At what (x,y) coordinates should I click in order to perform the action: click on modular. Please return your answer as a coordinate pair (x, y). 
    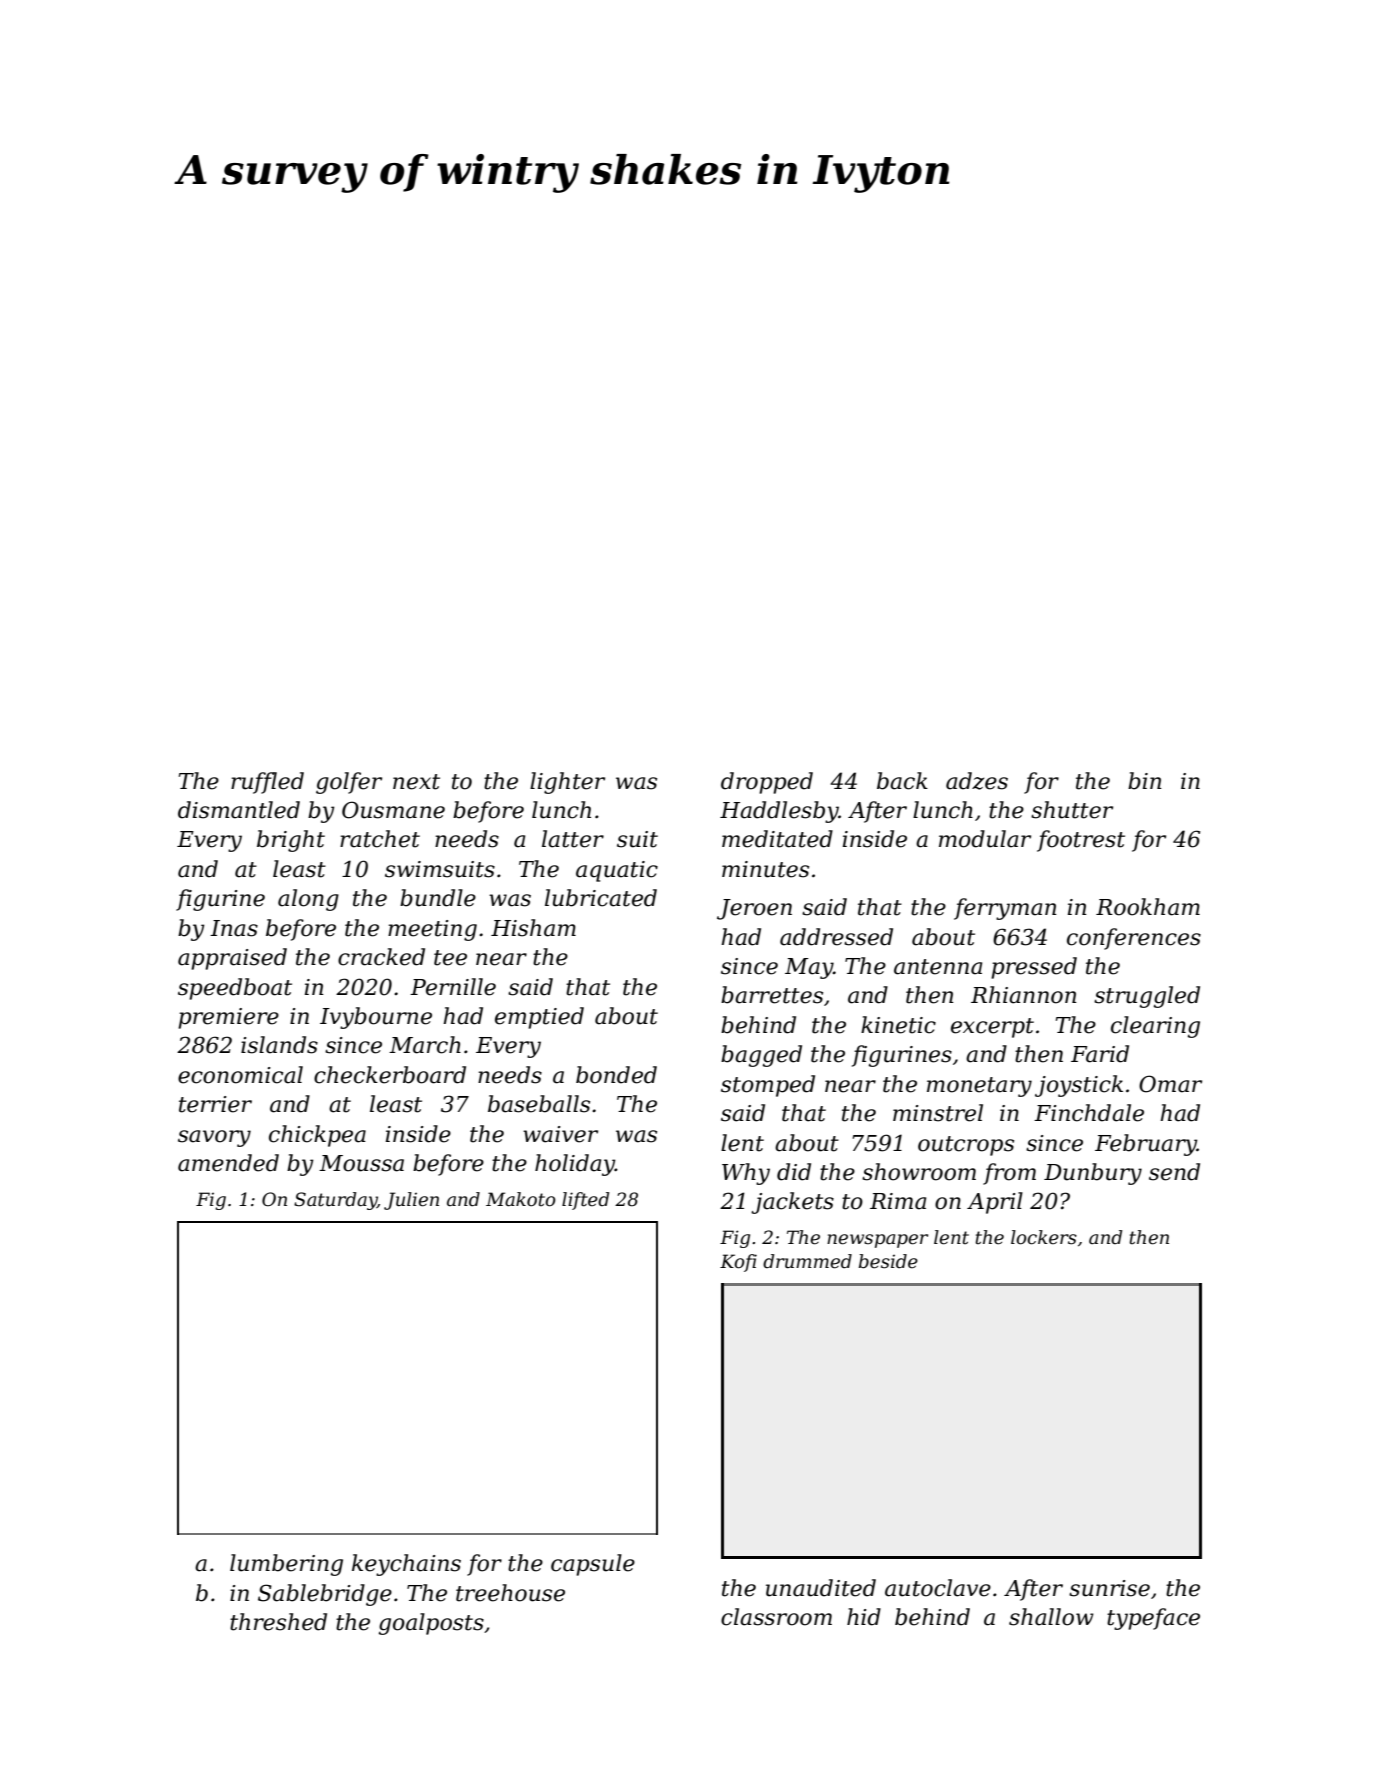
    Looking at the image, I should click on (985, 839).
